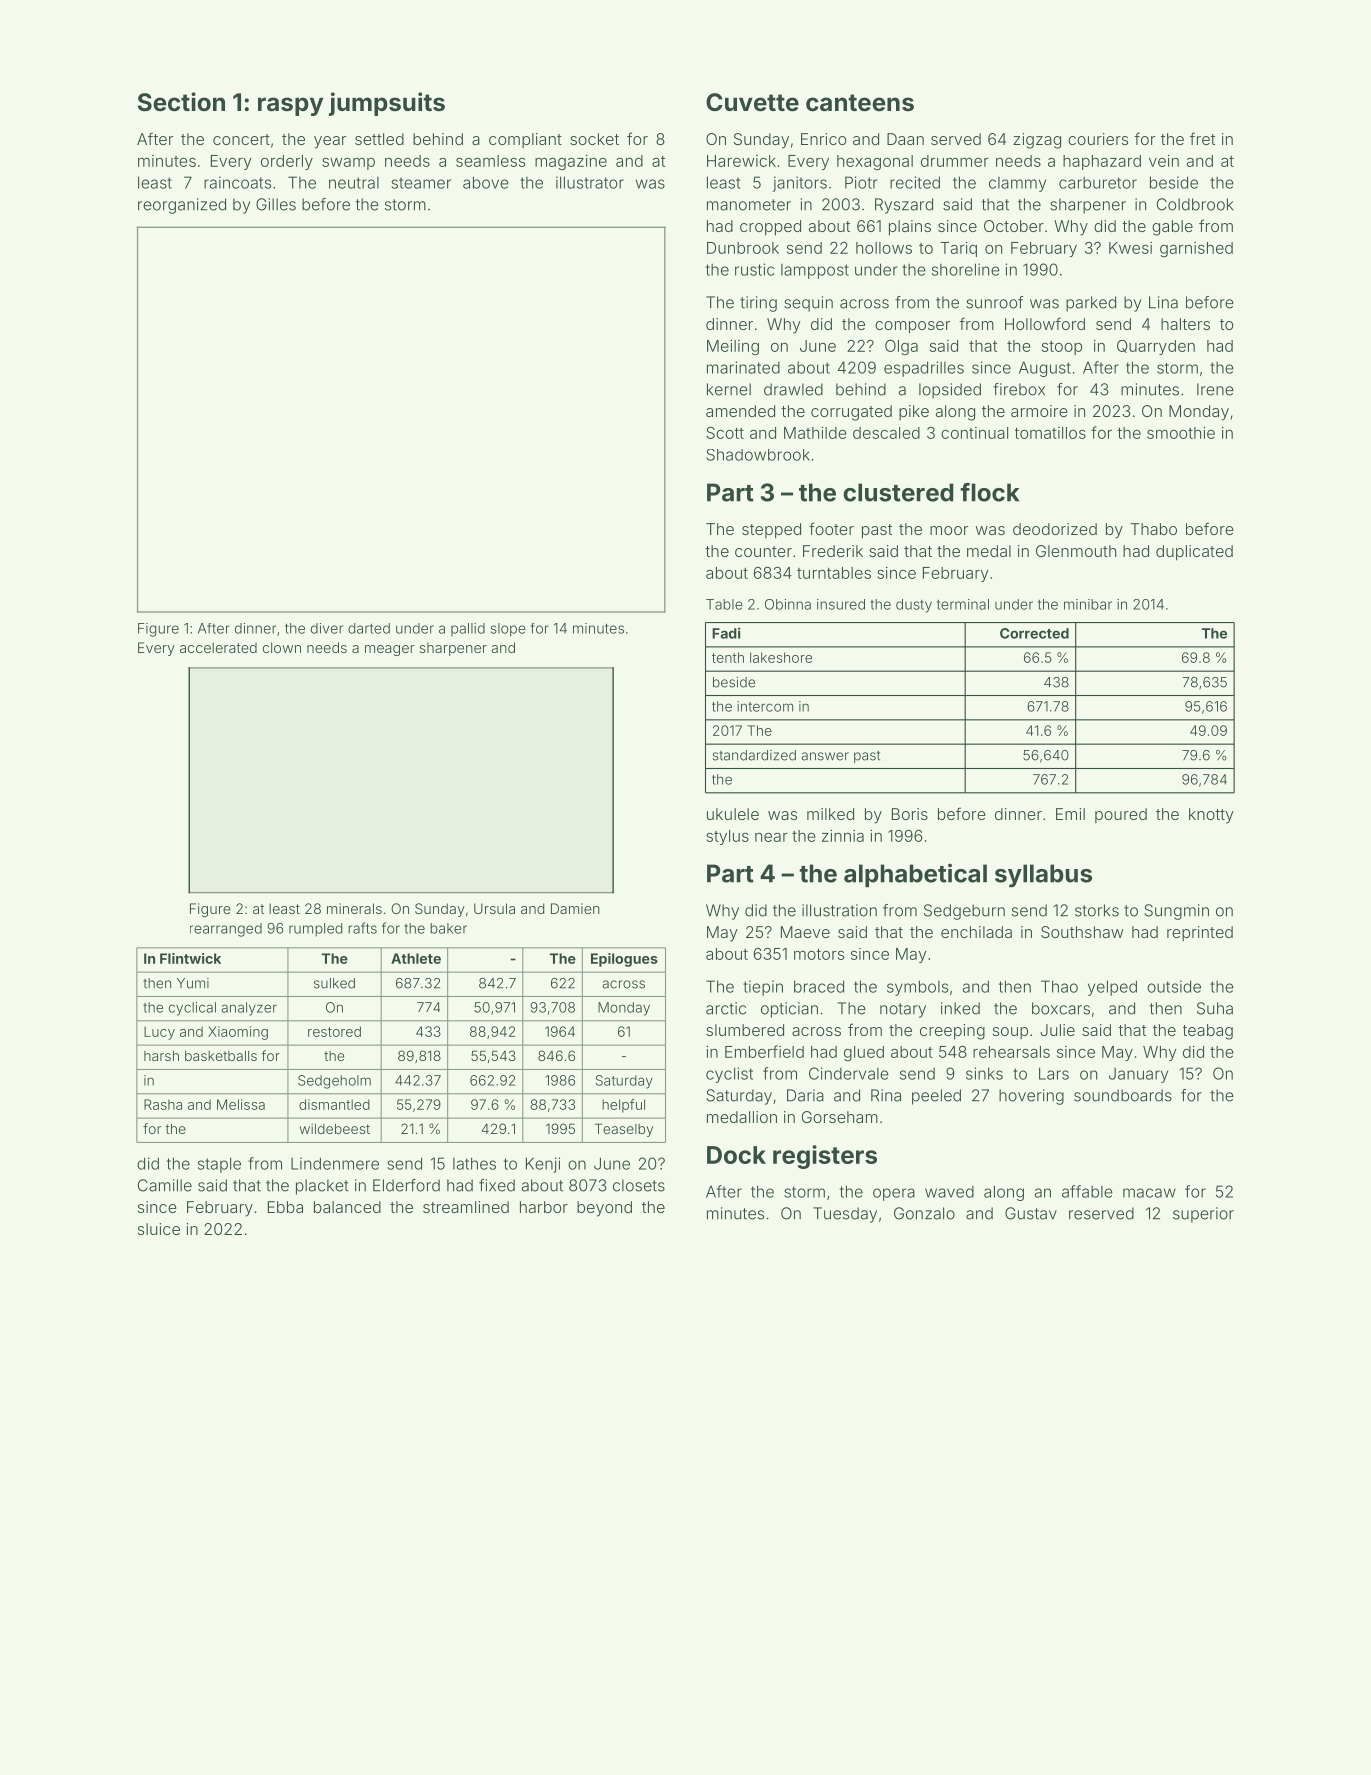 The height and width of the image is (1775, 1371). What do you see at coordinates (1017, 184) in the image?
I see `clammy` at bounding box center [1017, 184].
